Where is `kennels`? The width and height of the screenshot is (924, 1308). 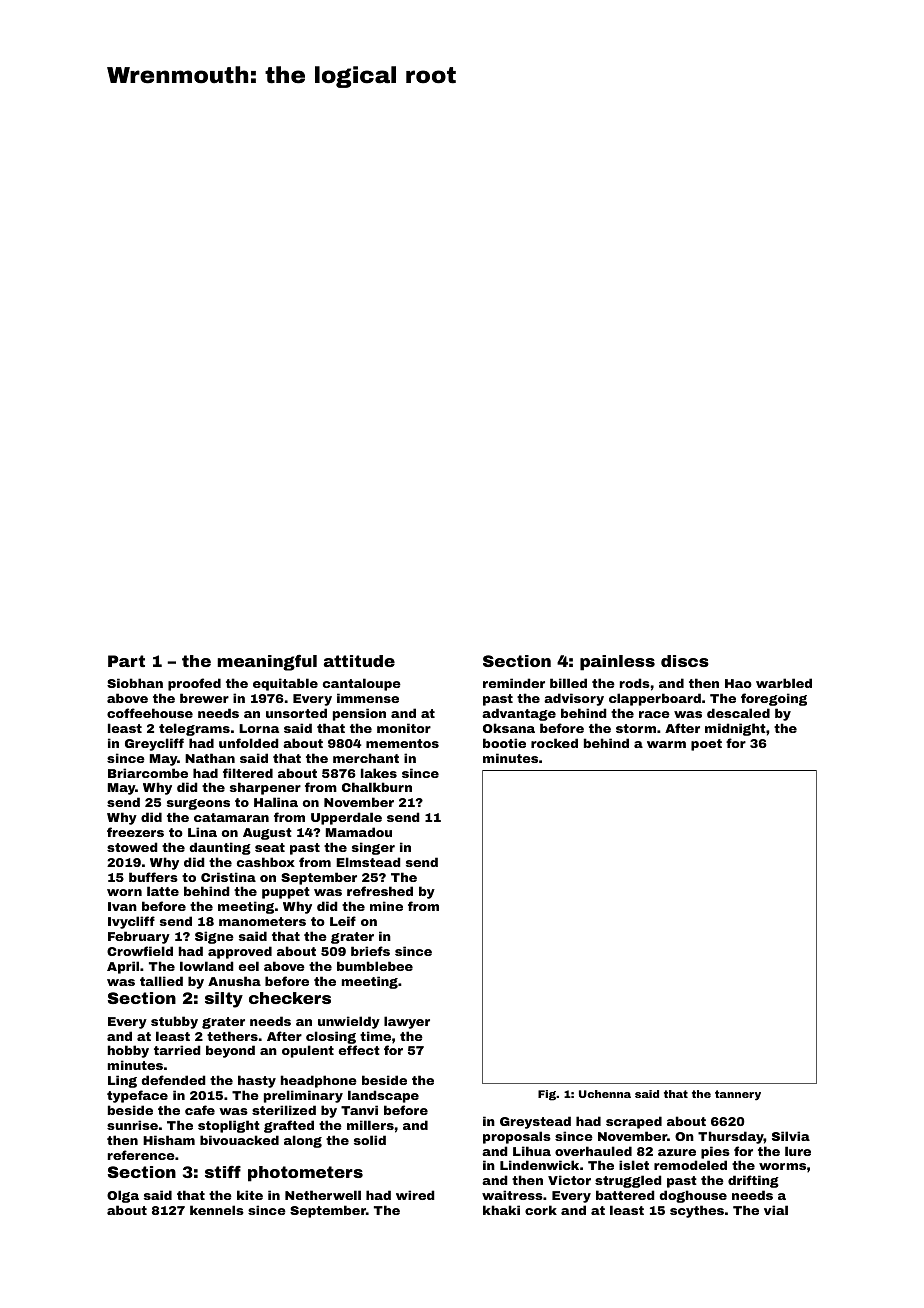 kennels is located at coordinates (217, 1210).
